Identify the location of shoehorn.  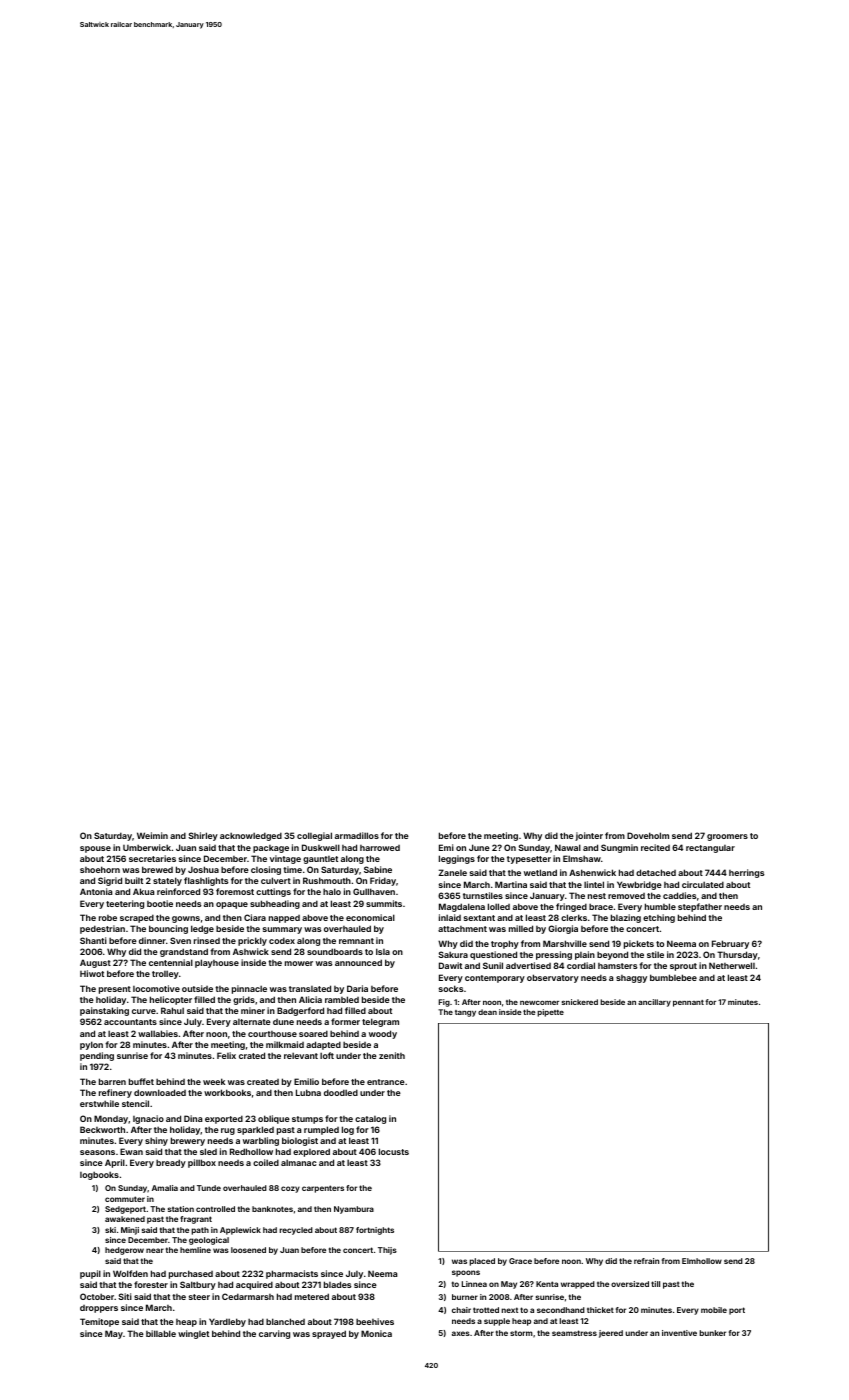
(100, 869).
